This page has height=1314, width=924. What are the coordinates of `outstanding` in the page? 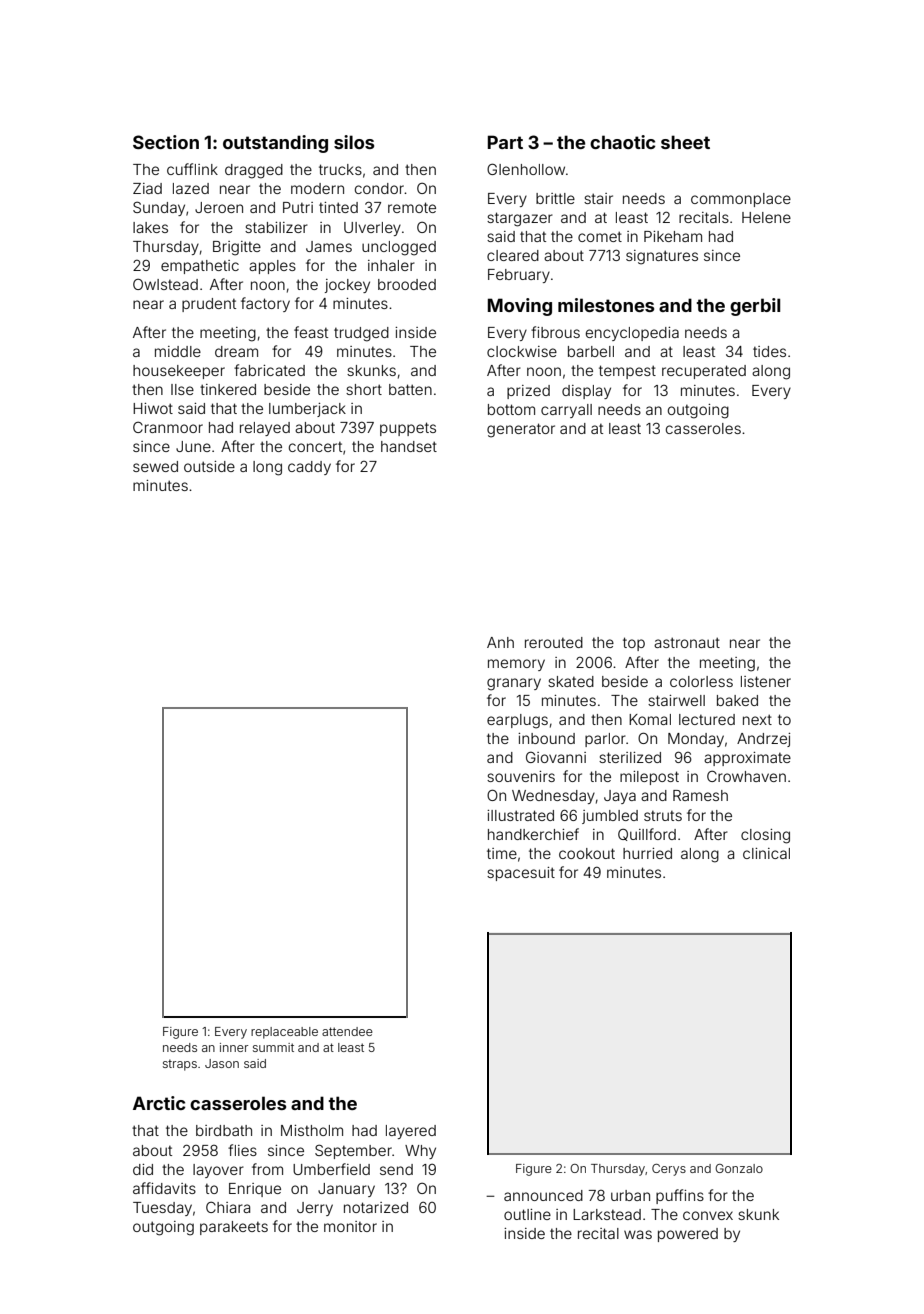 It's located at (275, 144).
